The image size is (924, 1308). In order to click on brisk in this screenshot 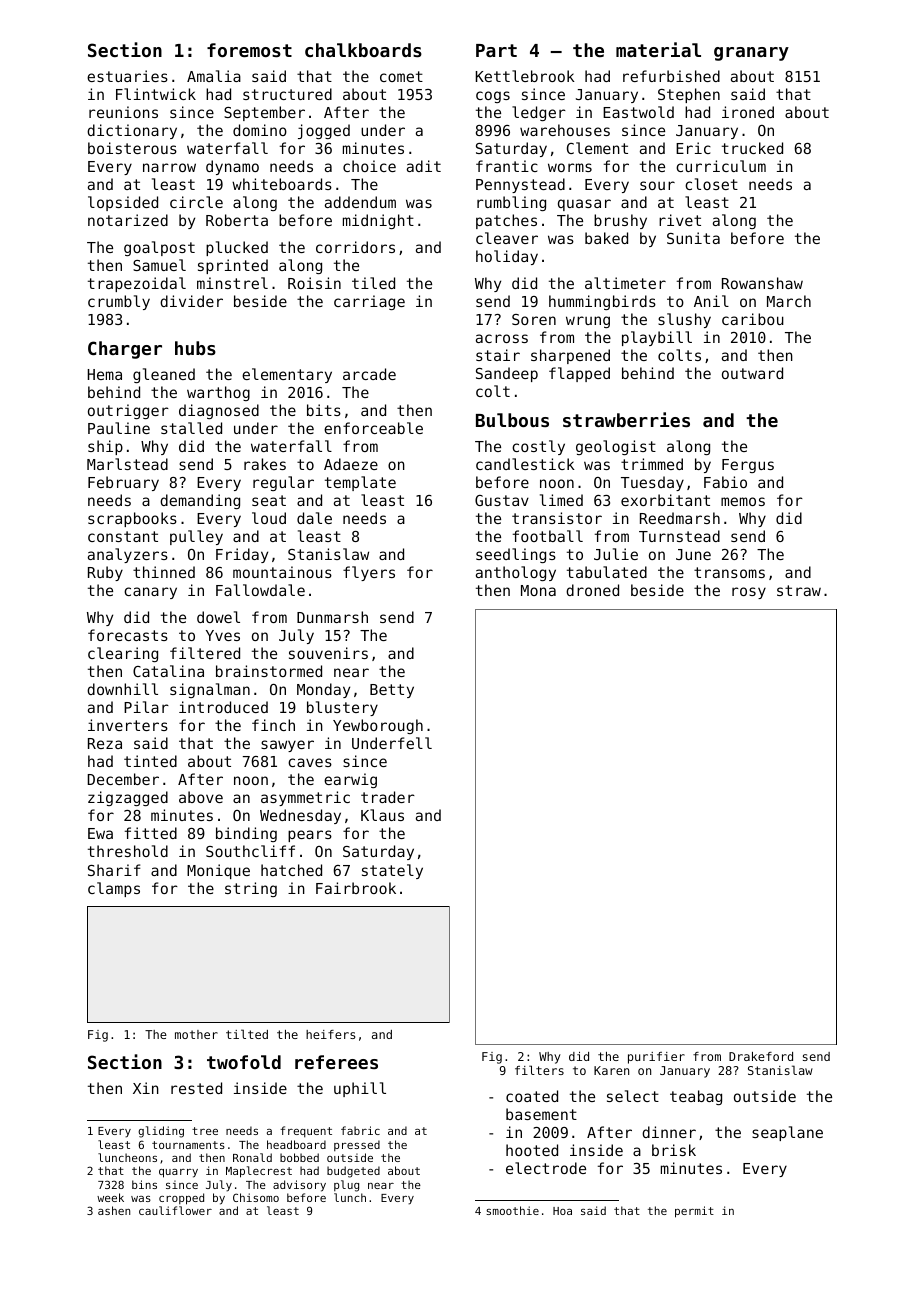, I will do `click(674, 1150)`.
